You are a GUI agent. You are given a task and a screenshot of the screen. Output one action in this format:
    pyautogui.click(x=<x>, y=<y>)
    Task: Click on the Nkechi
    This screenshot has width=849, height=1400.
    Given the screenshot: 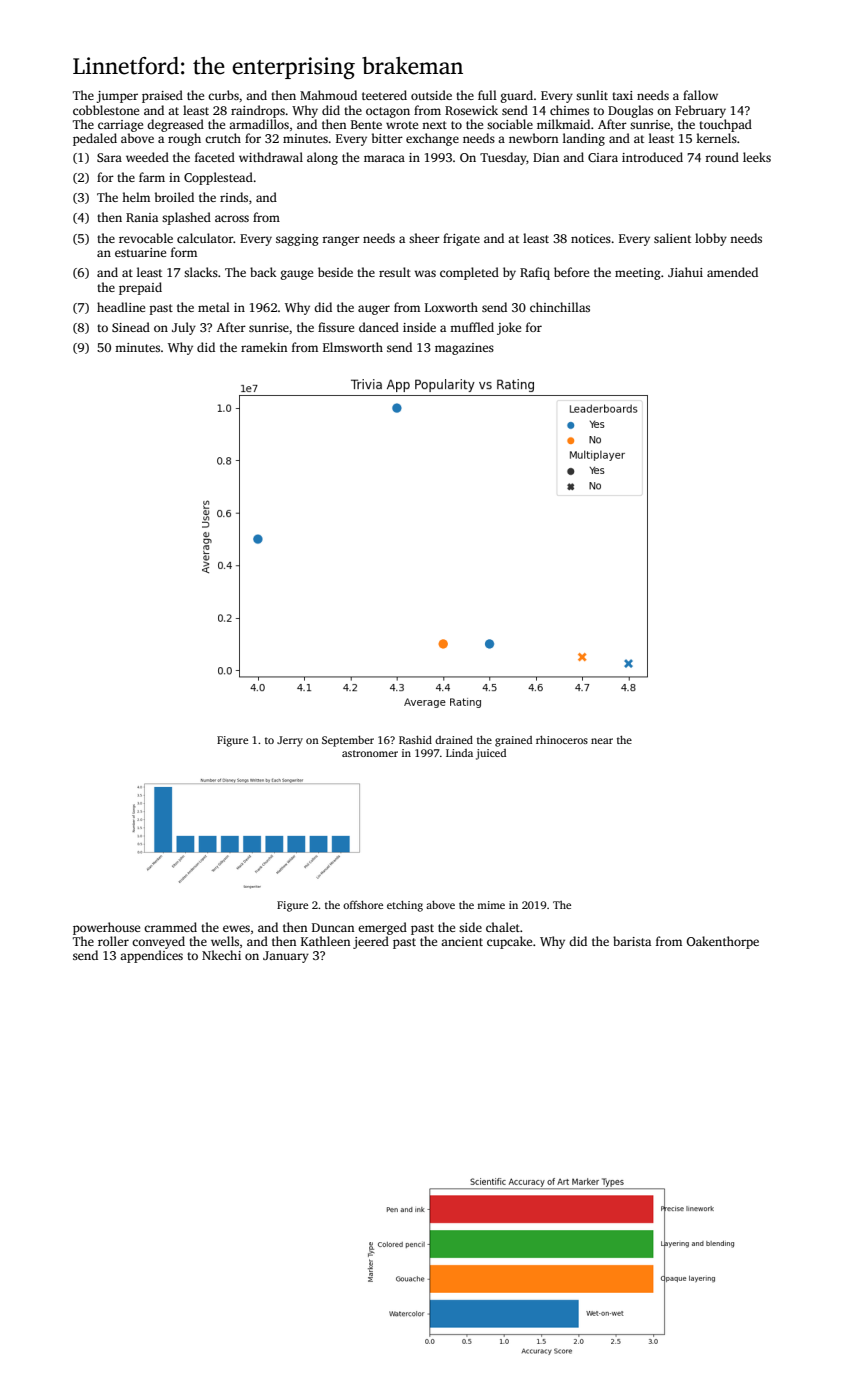 What is the action you would take?
    pyautogui.click(x=221, y=955)
